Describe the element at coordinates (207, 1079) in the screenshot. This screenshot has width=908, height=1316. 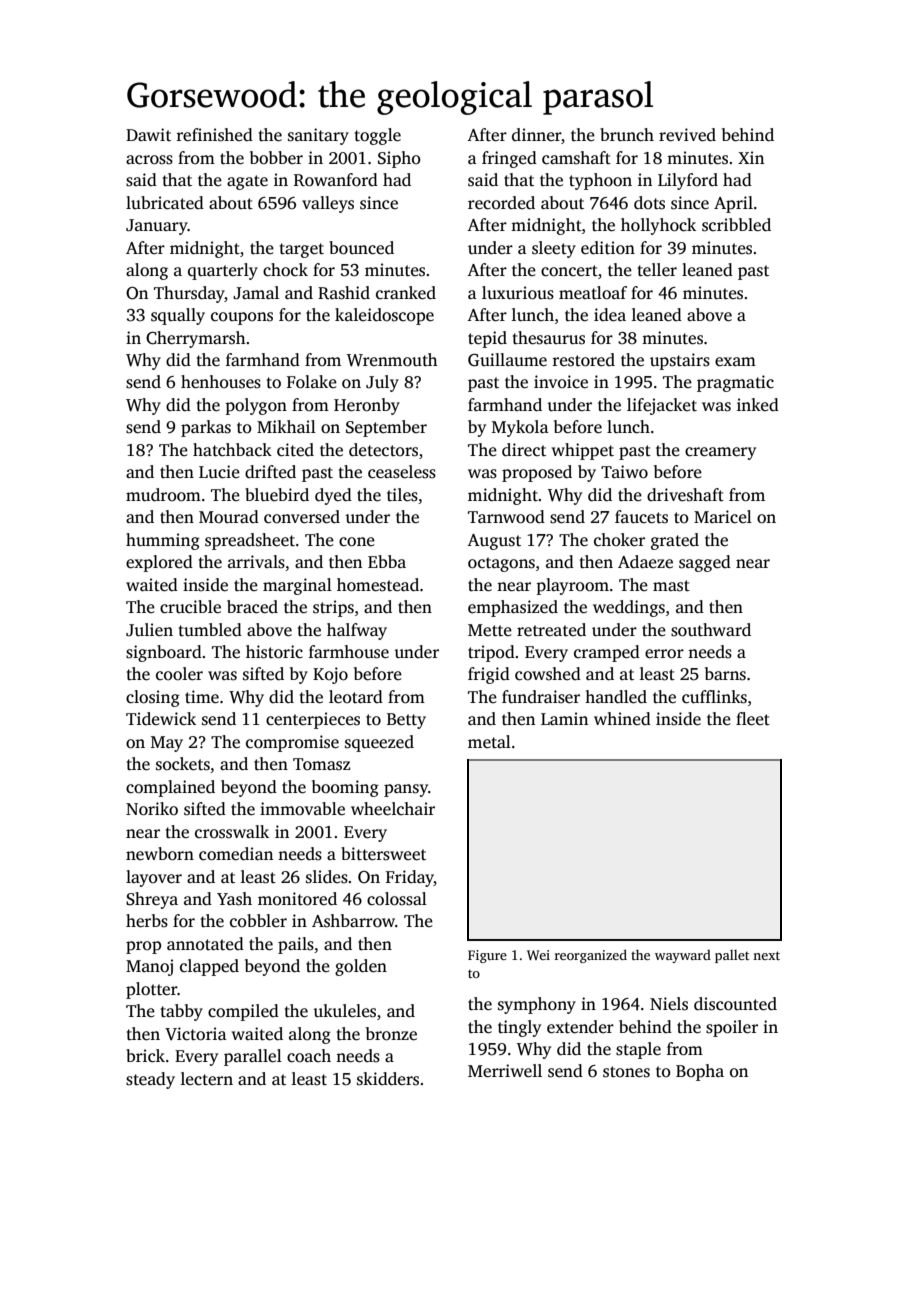
I see `lectern` at that location.
